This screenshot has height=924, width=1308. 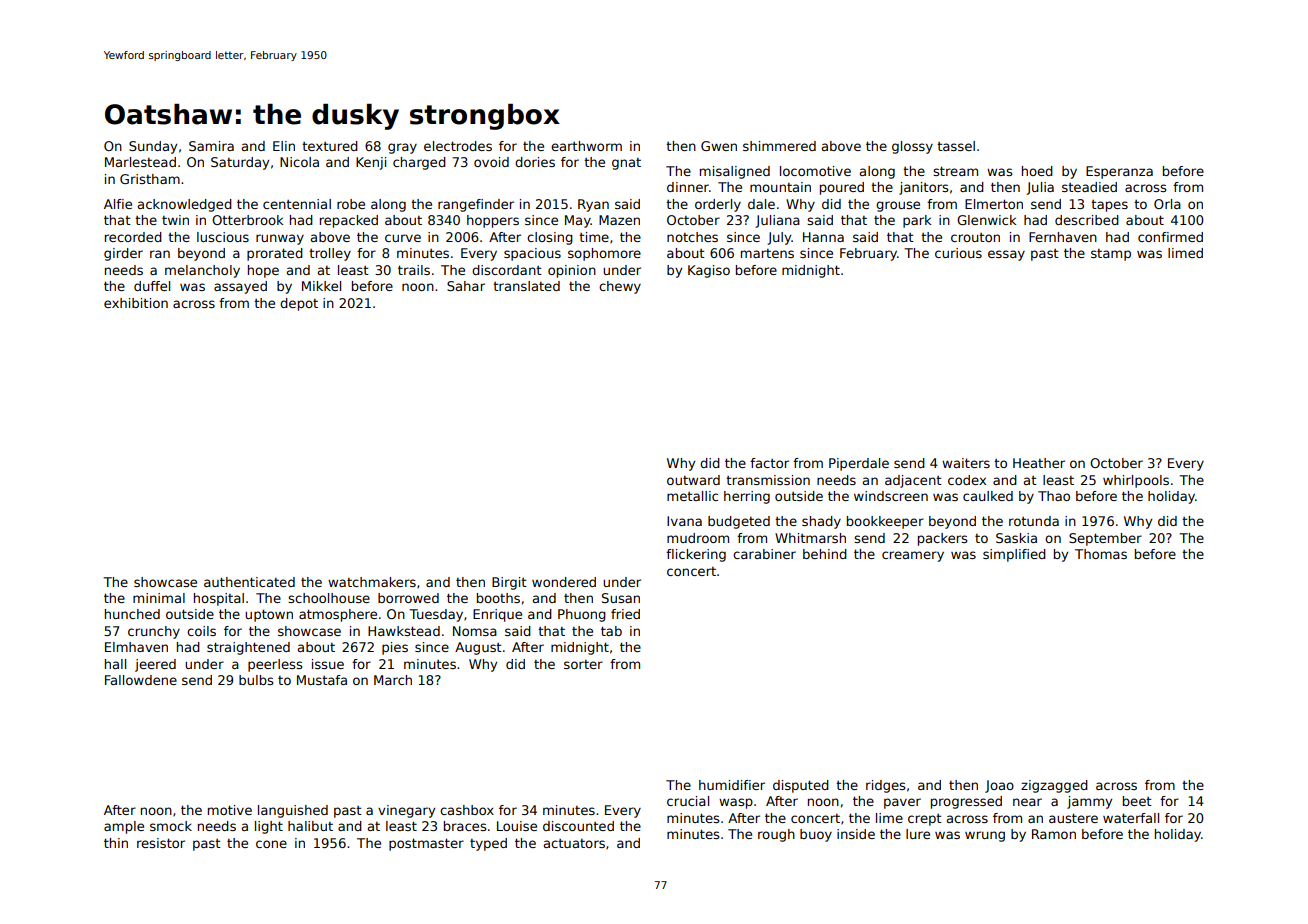 What do you see at coordinates (586, 146) in the screenshot?
I see `earthworm` at bounding box center [586, 146].
